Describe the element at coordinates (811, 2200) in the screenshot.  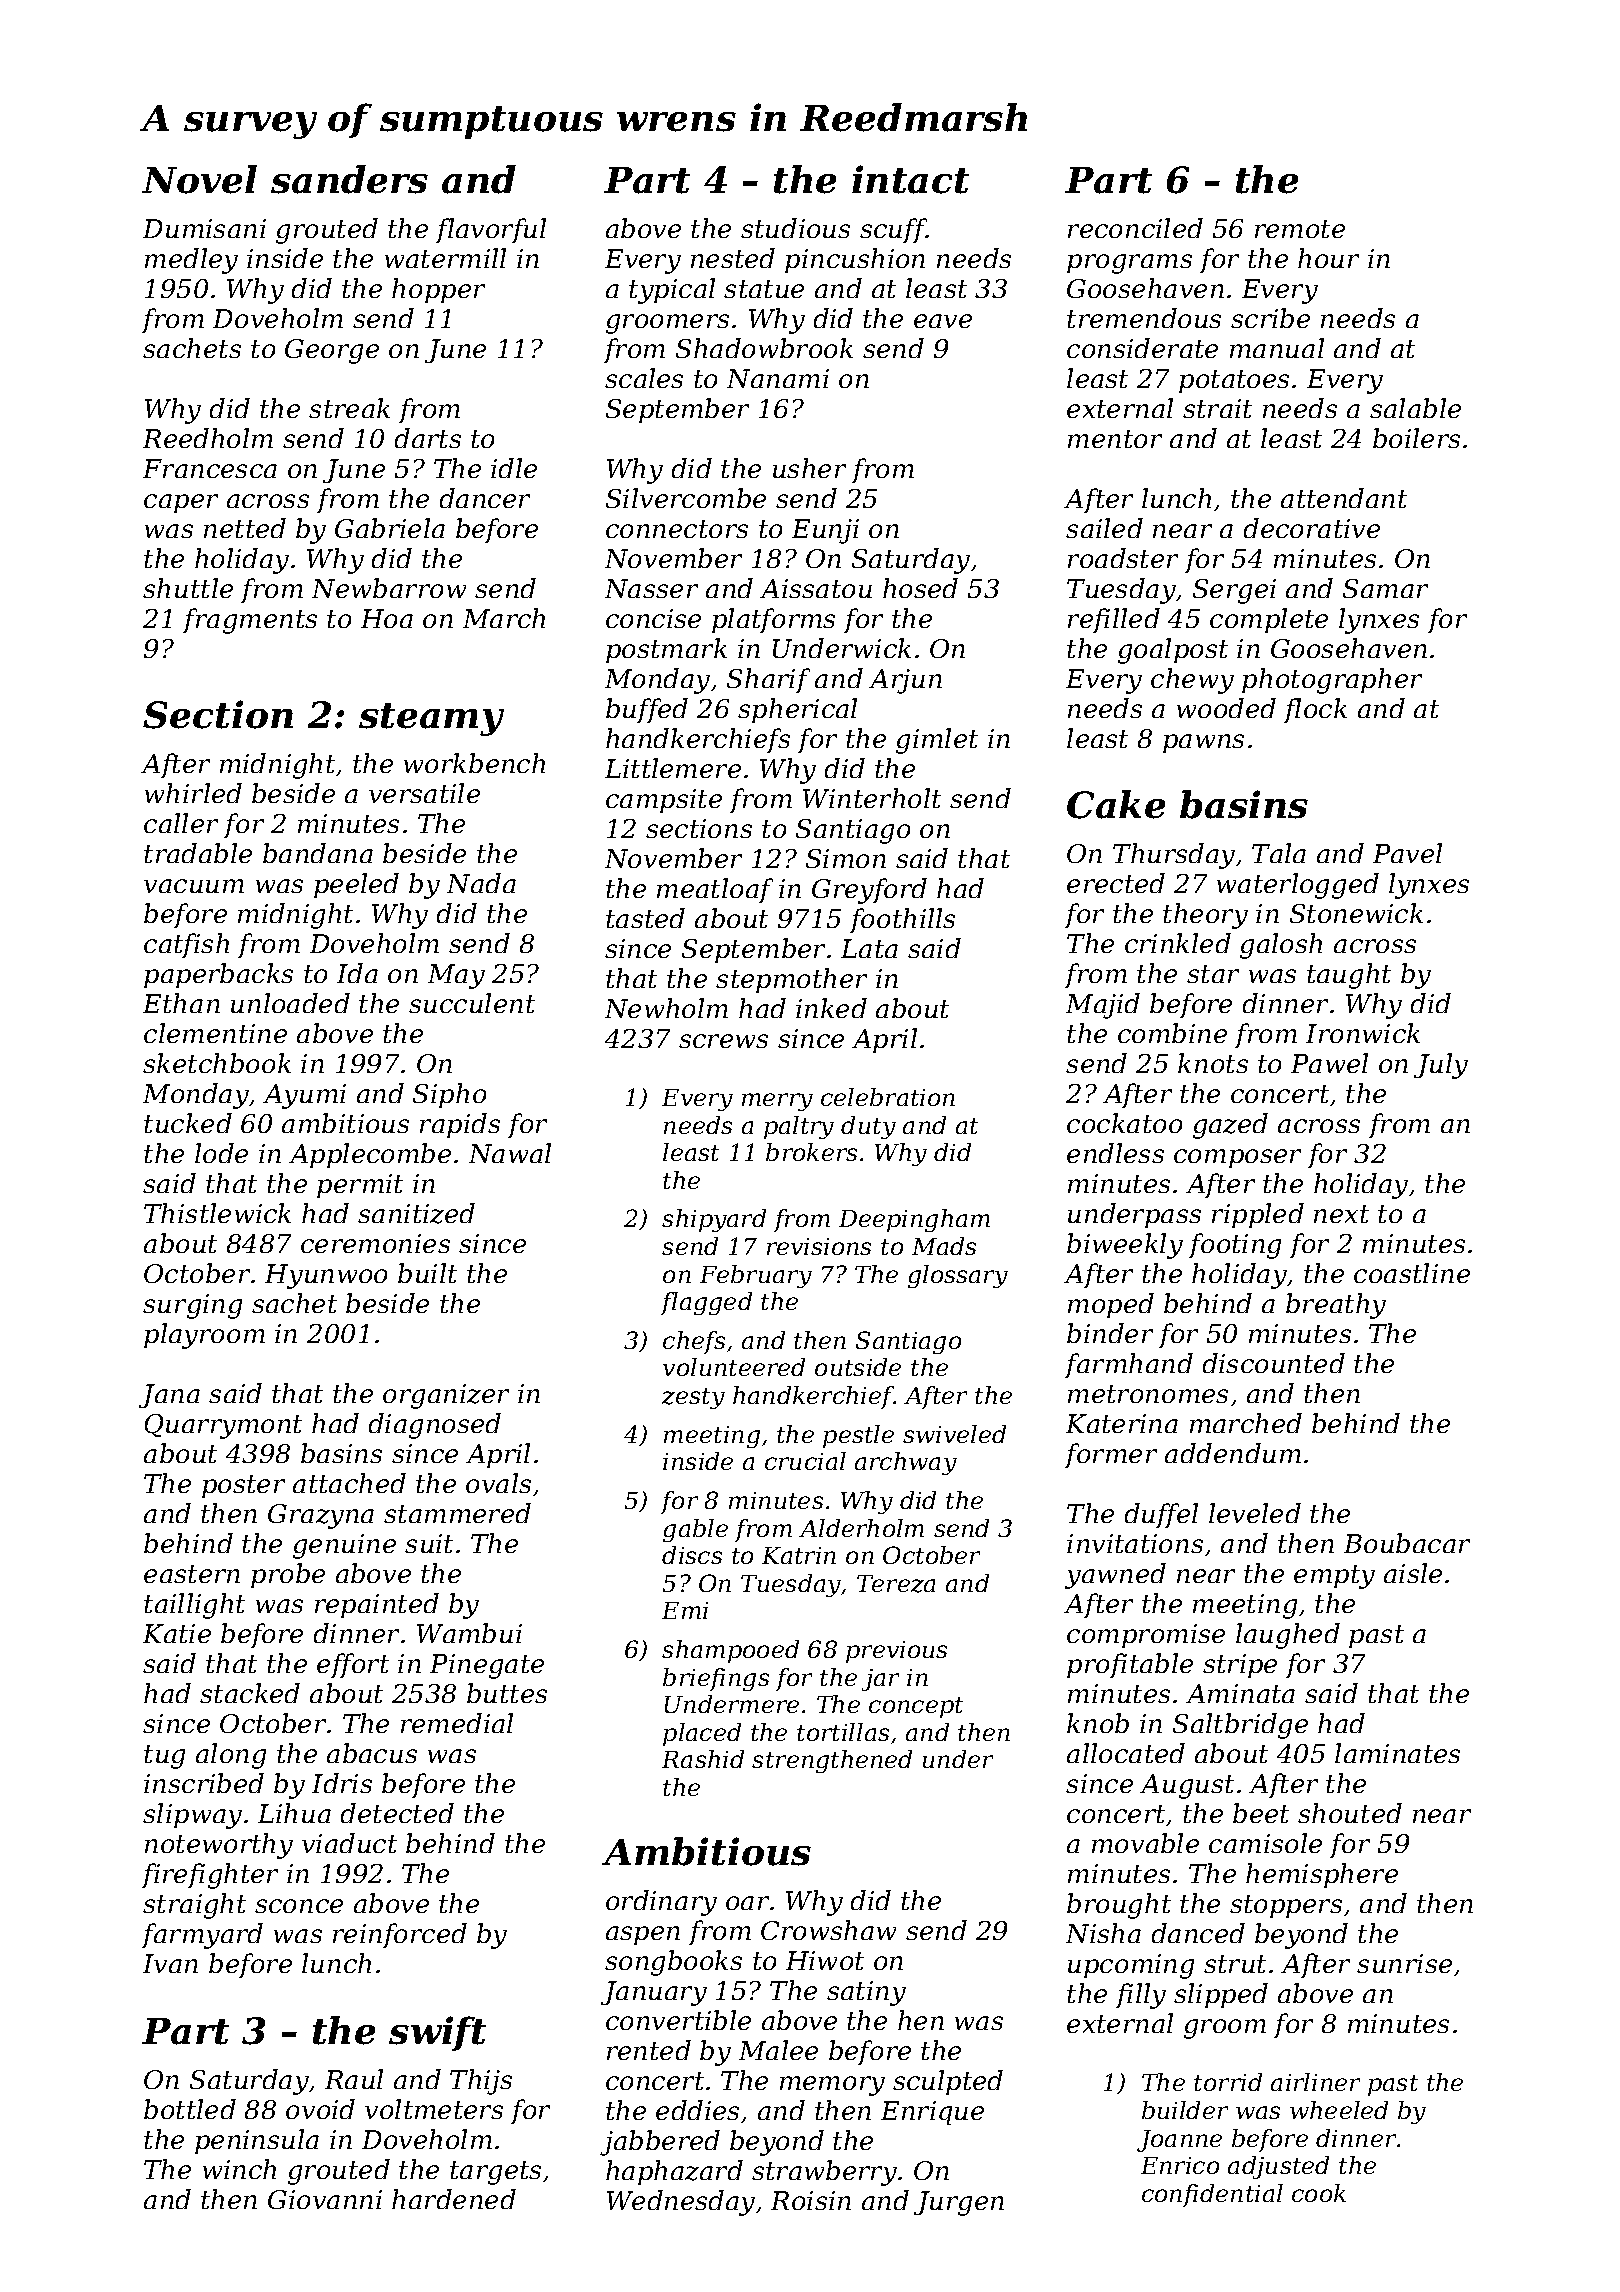
I see `Roisin` at that location.
